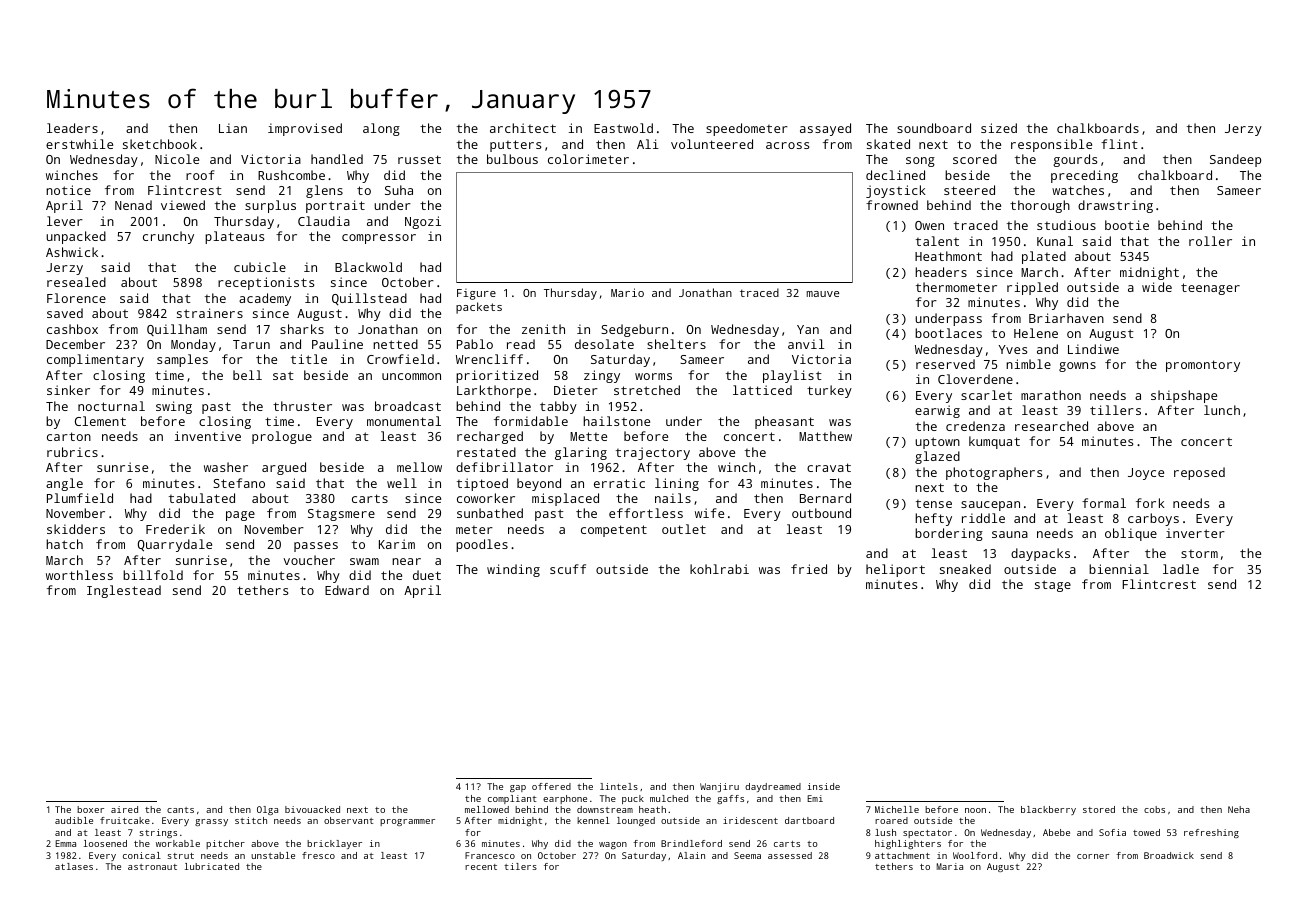 The image size is (1308, 924). I want to click on plateaus, so click(234, 237).
